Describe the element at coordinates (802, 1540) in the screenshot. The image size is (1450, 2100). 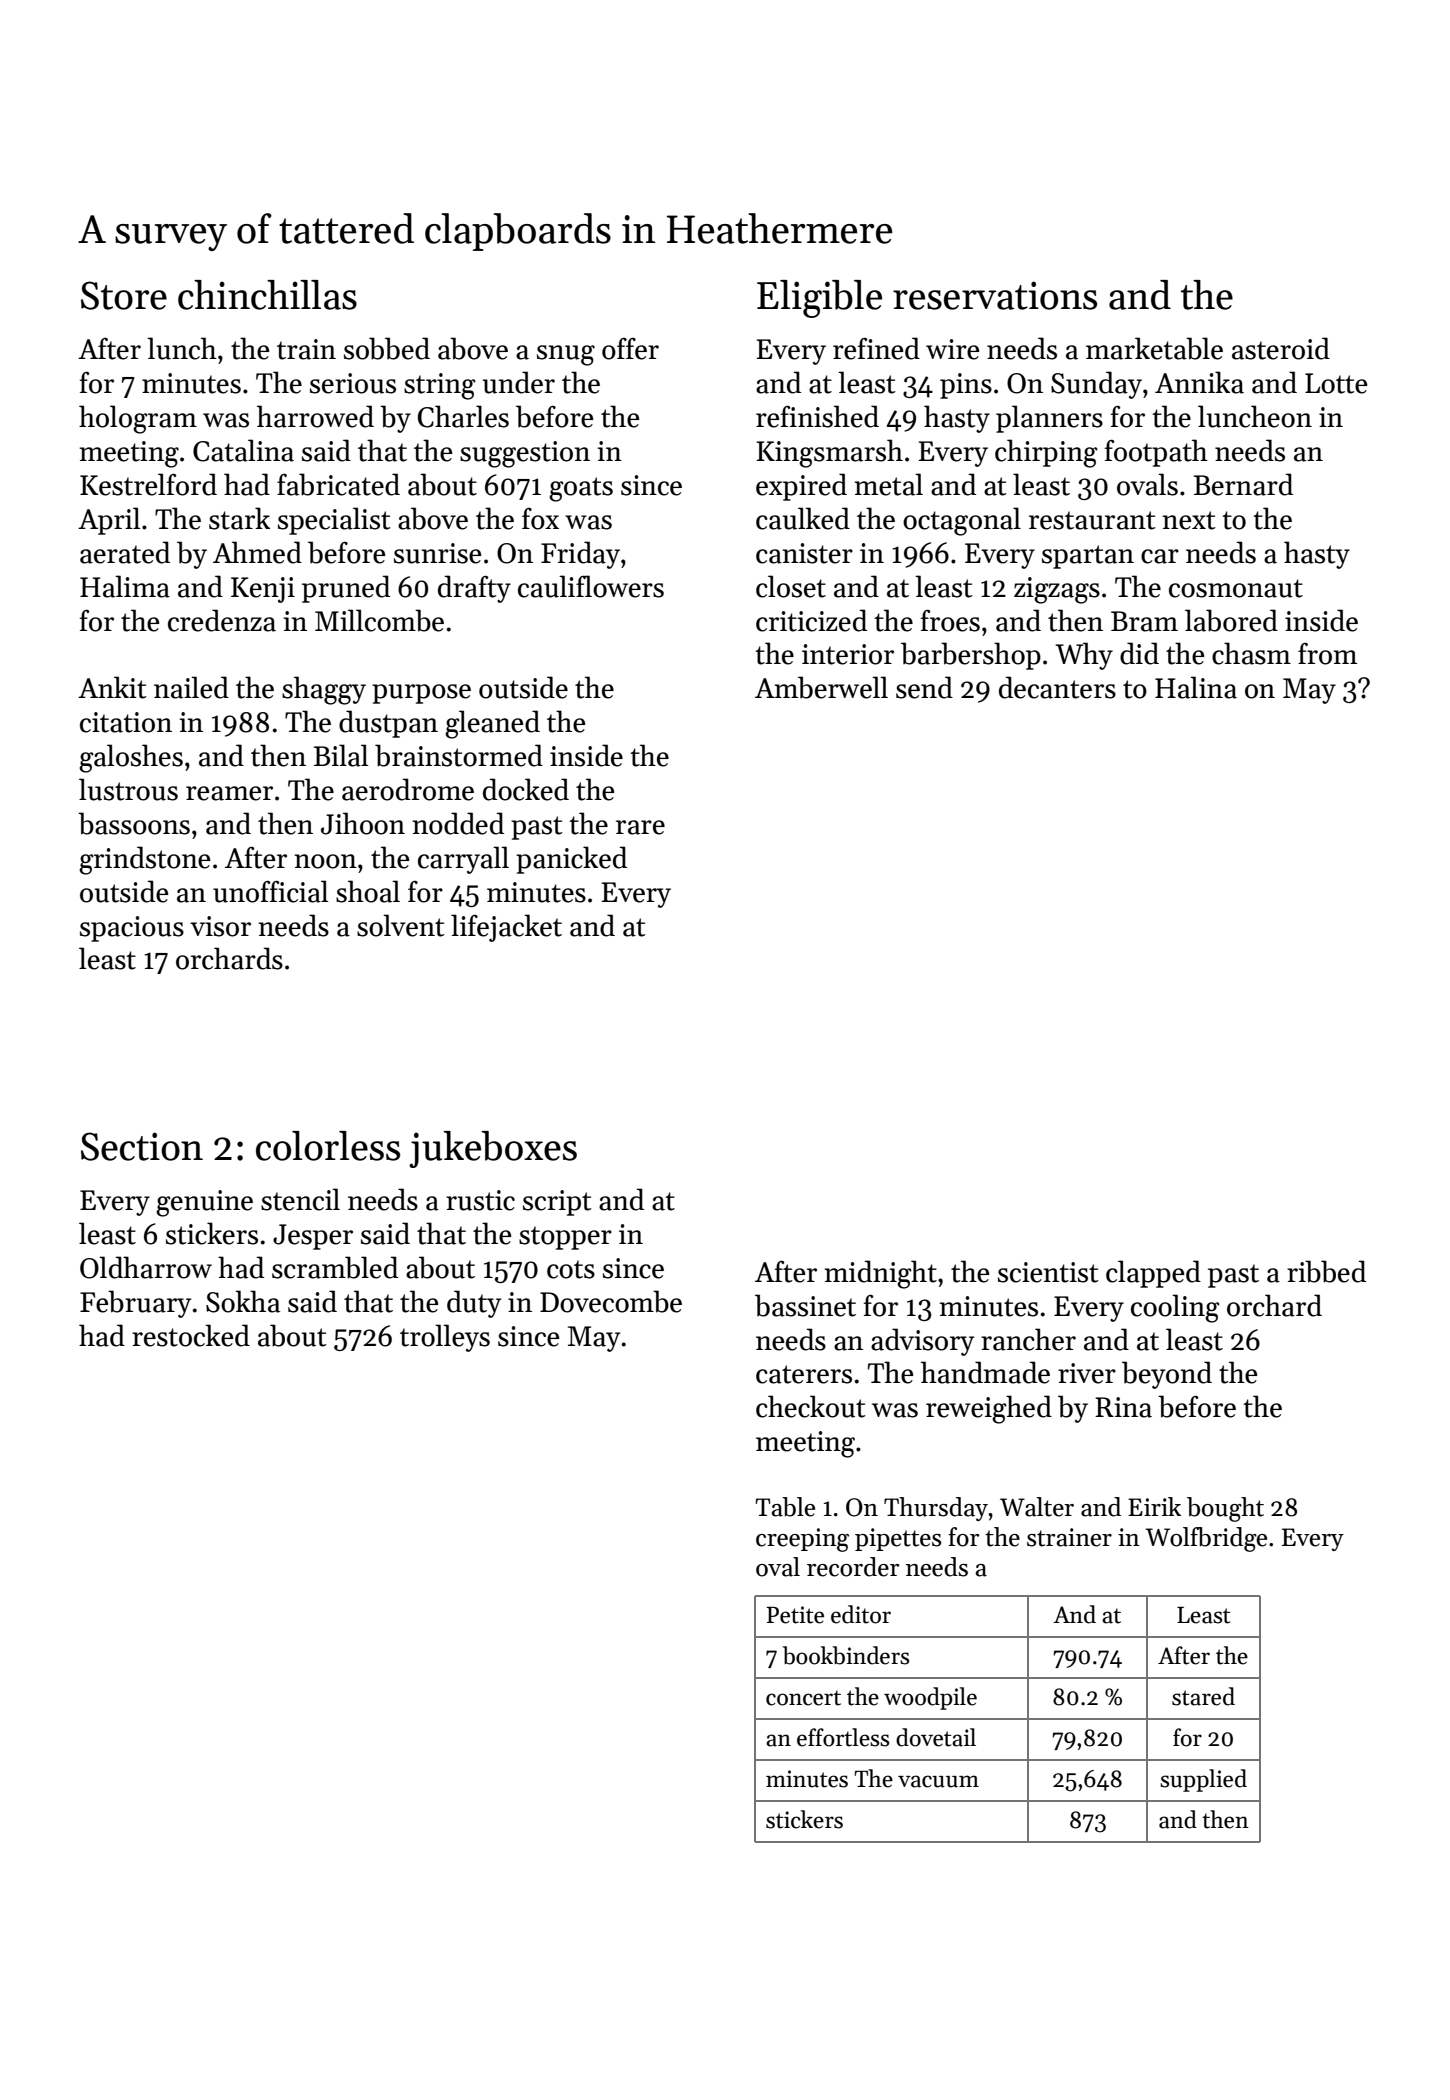
I see `creeping` at that location.
